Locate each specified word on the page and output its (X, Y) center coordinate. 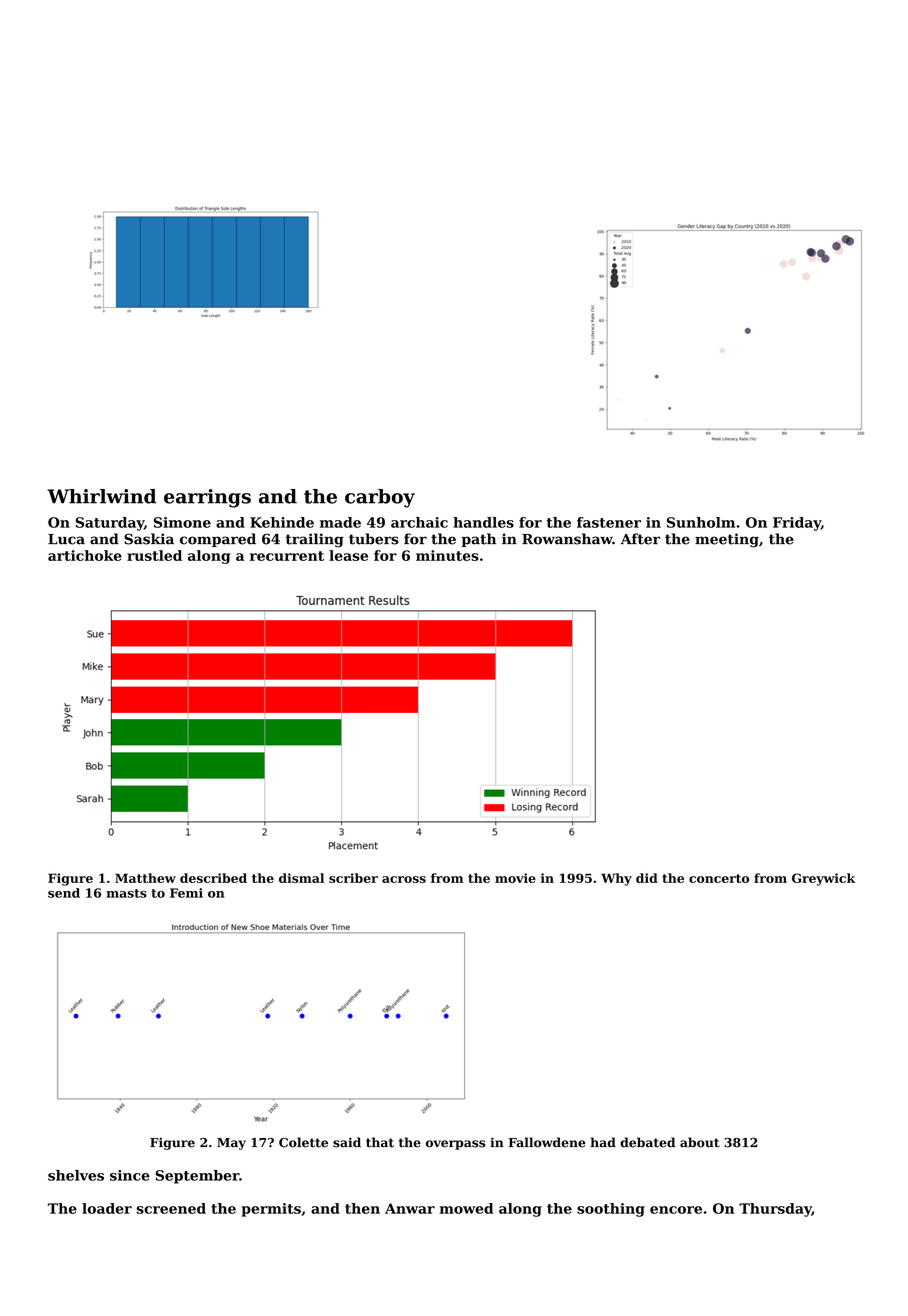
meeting (727, 540)
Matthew (145, 878)
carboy (380, 498)
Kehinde (282, 522)
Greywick (823, 879)
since (130, 1175)
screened (171, 1208)
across (404, 879)
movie (515, 878)
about (700, 1142)
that (380, 1142)
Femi (186, 893)
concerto (719, 878)
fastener (609, 522)
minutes (447, 555)
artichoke (85, 555)
